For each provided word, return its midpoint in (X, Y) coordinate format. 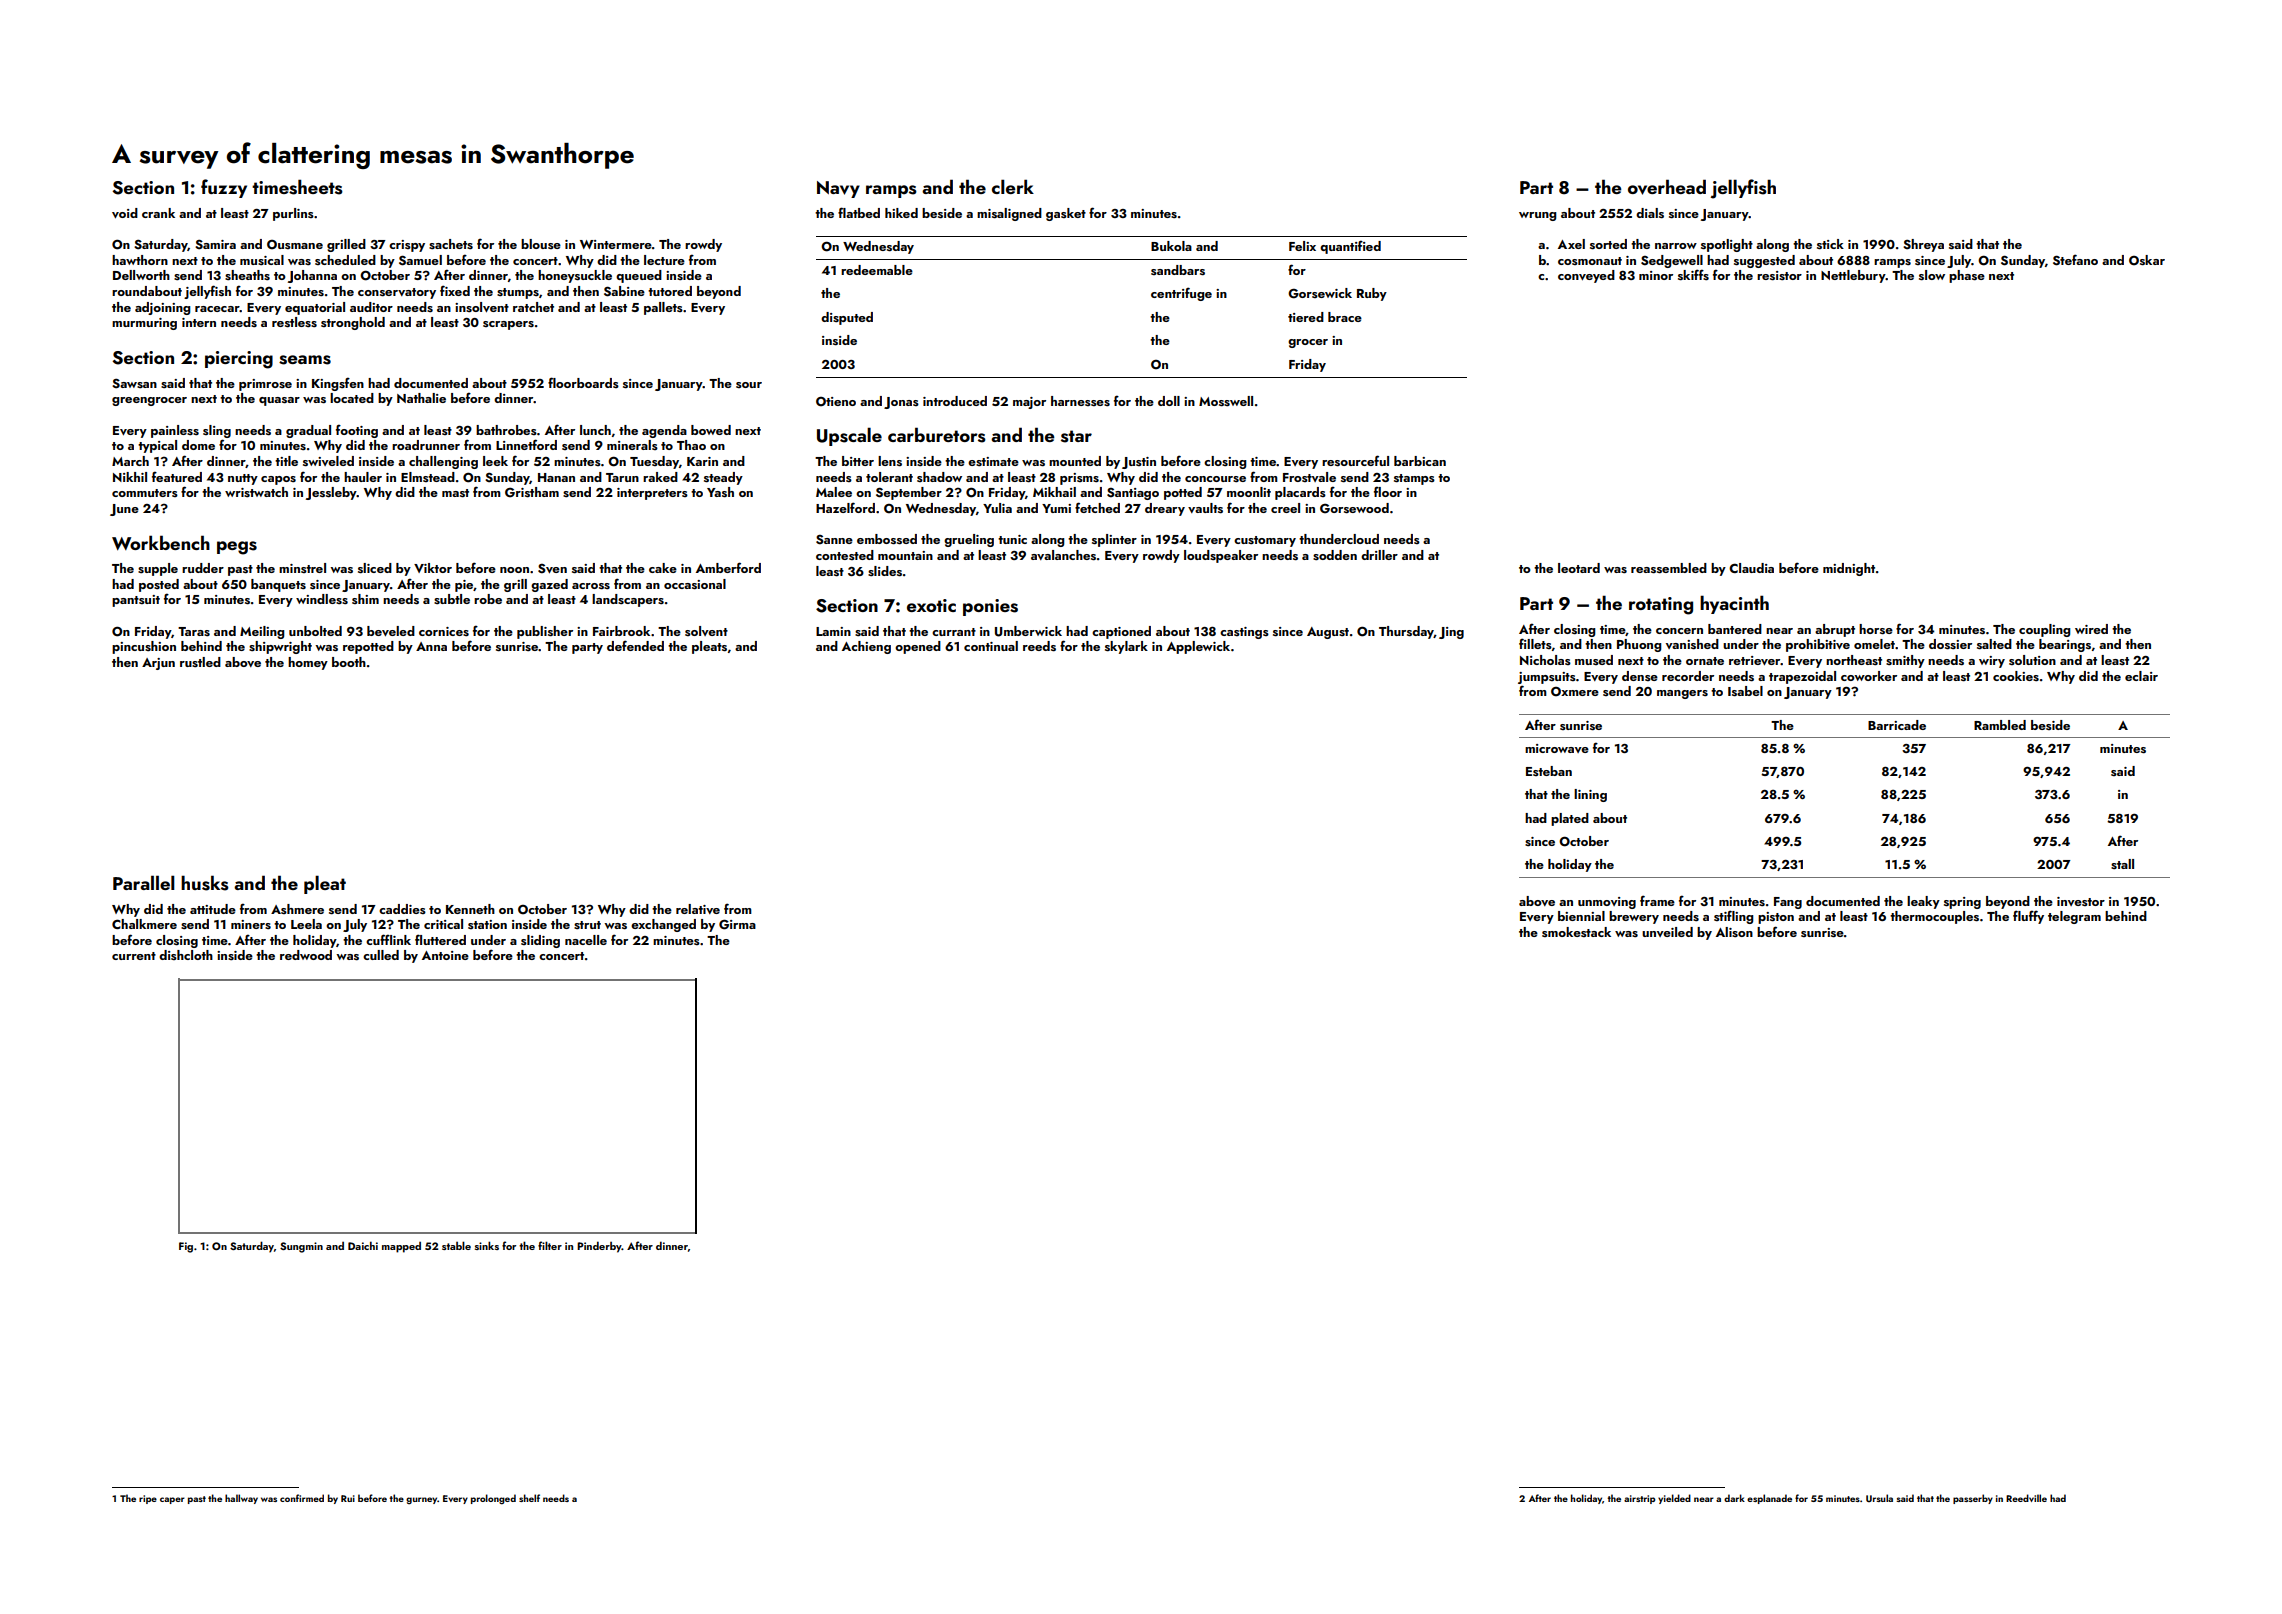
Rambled (2000, 725)
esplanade (1769, 1499)
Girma (737, 924)
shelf (529, 1498)
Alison (1734, 932)
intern (199, 322)
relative (698, 909)
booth (349, 662)
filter (550, 1245)
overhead (1667, 187)
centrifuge (1181, 294)
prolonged (493, 1499)
